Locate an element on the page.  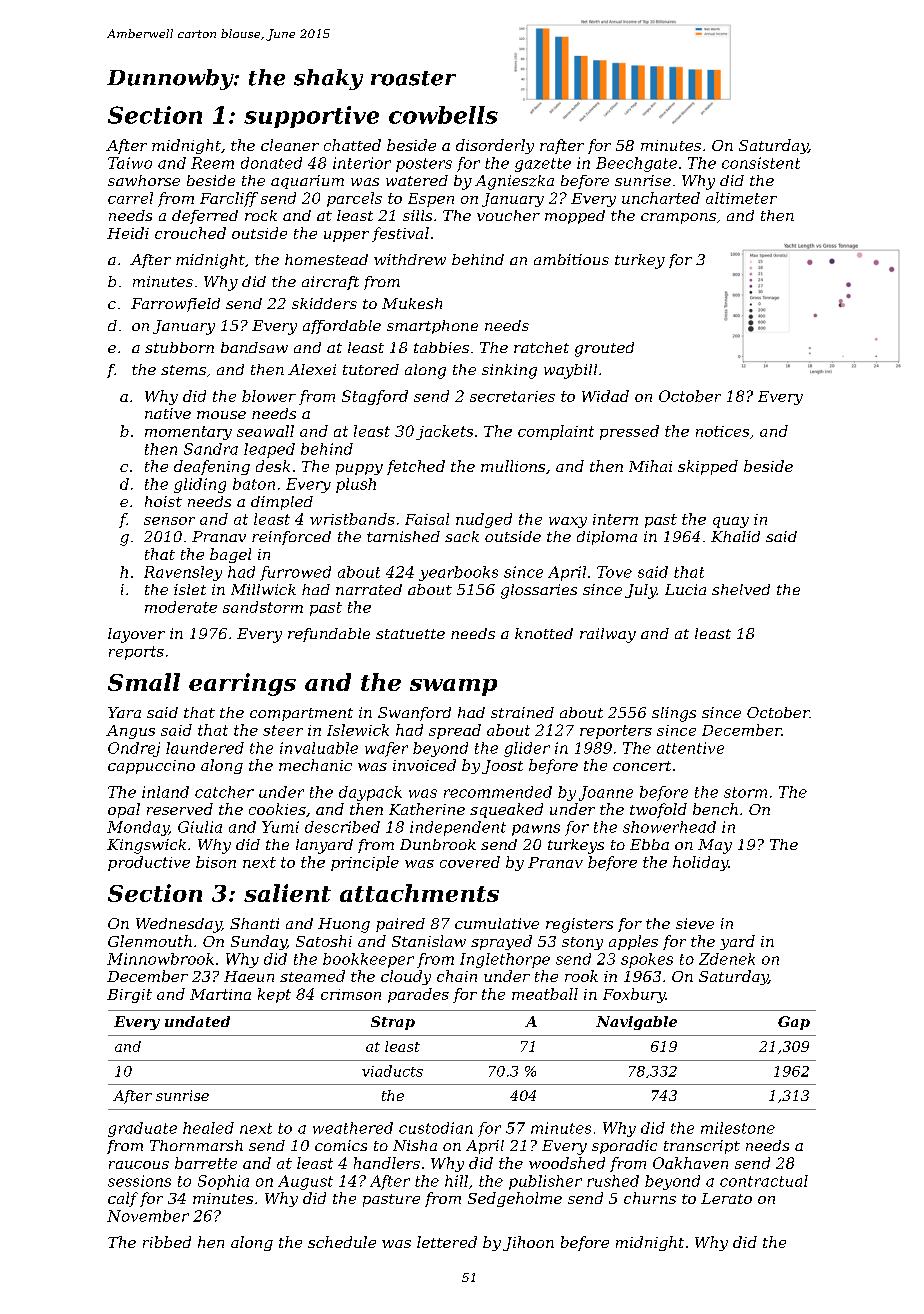
Islewick is located at coordinates (358, 730).
